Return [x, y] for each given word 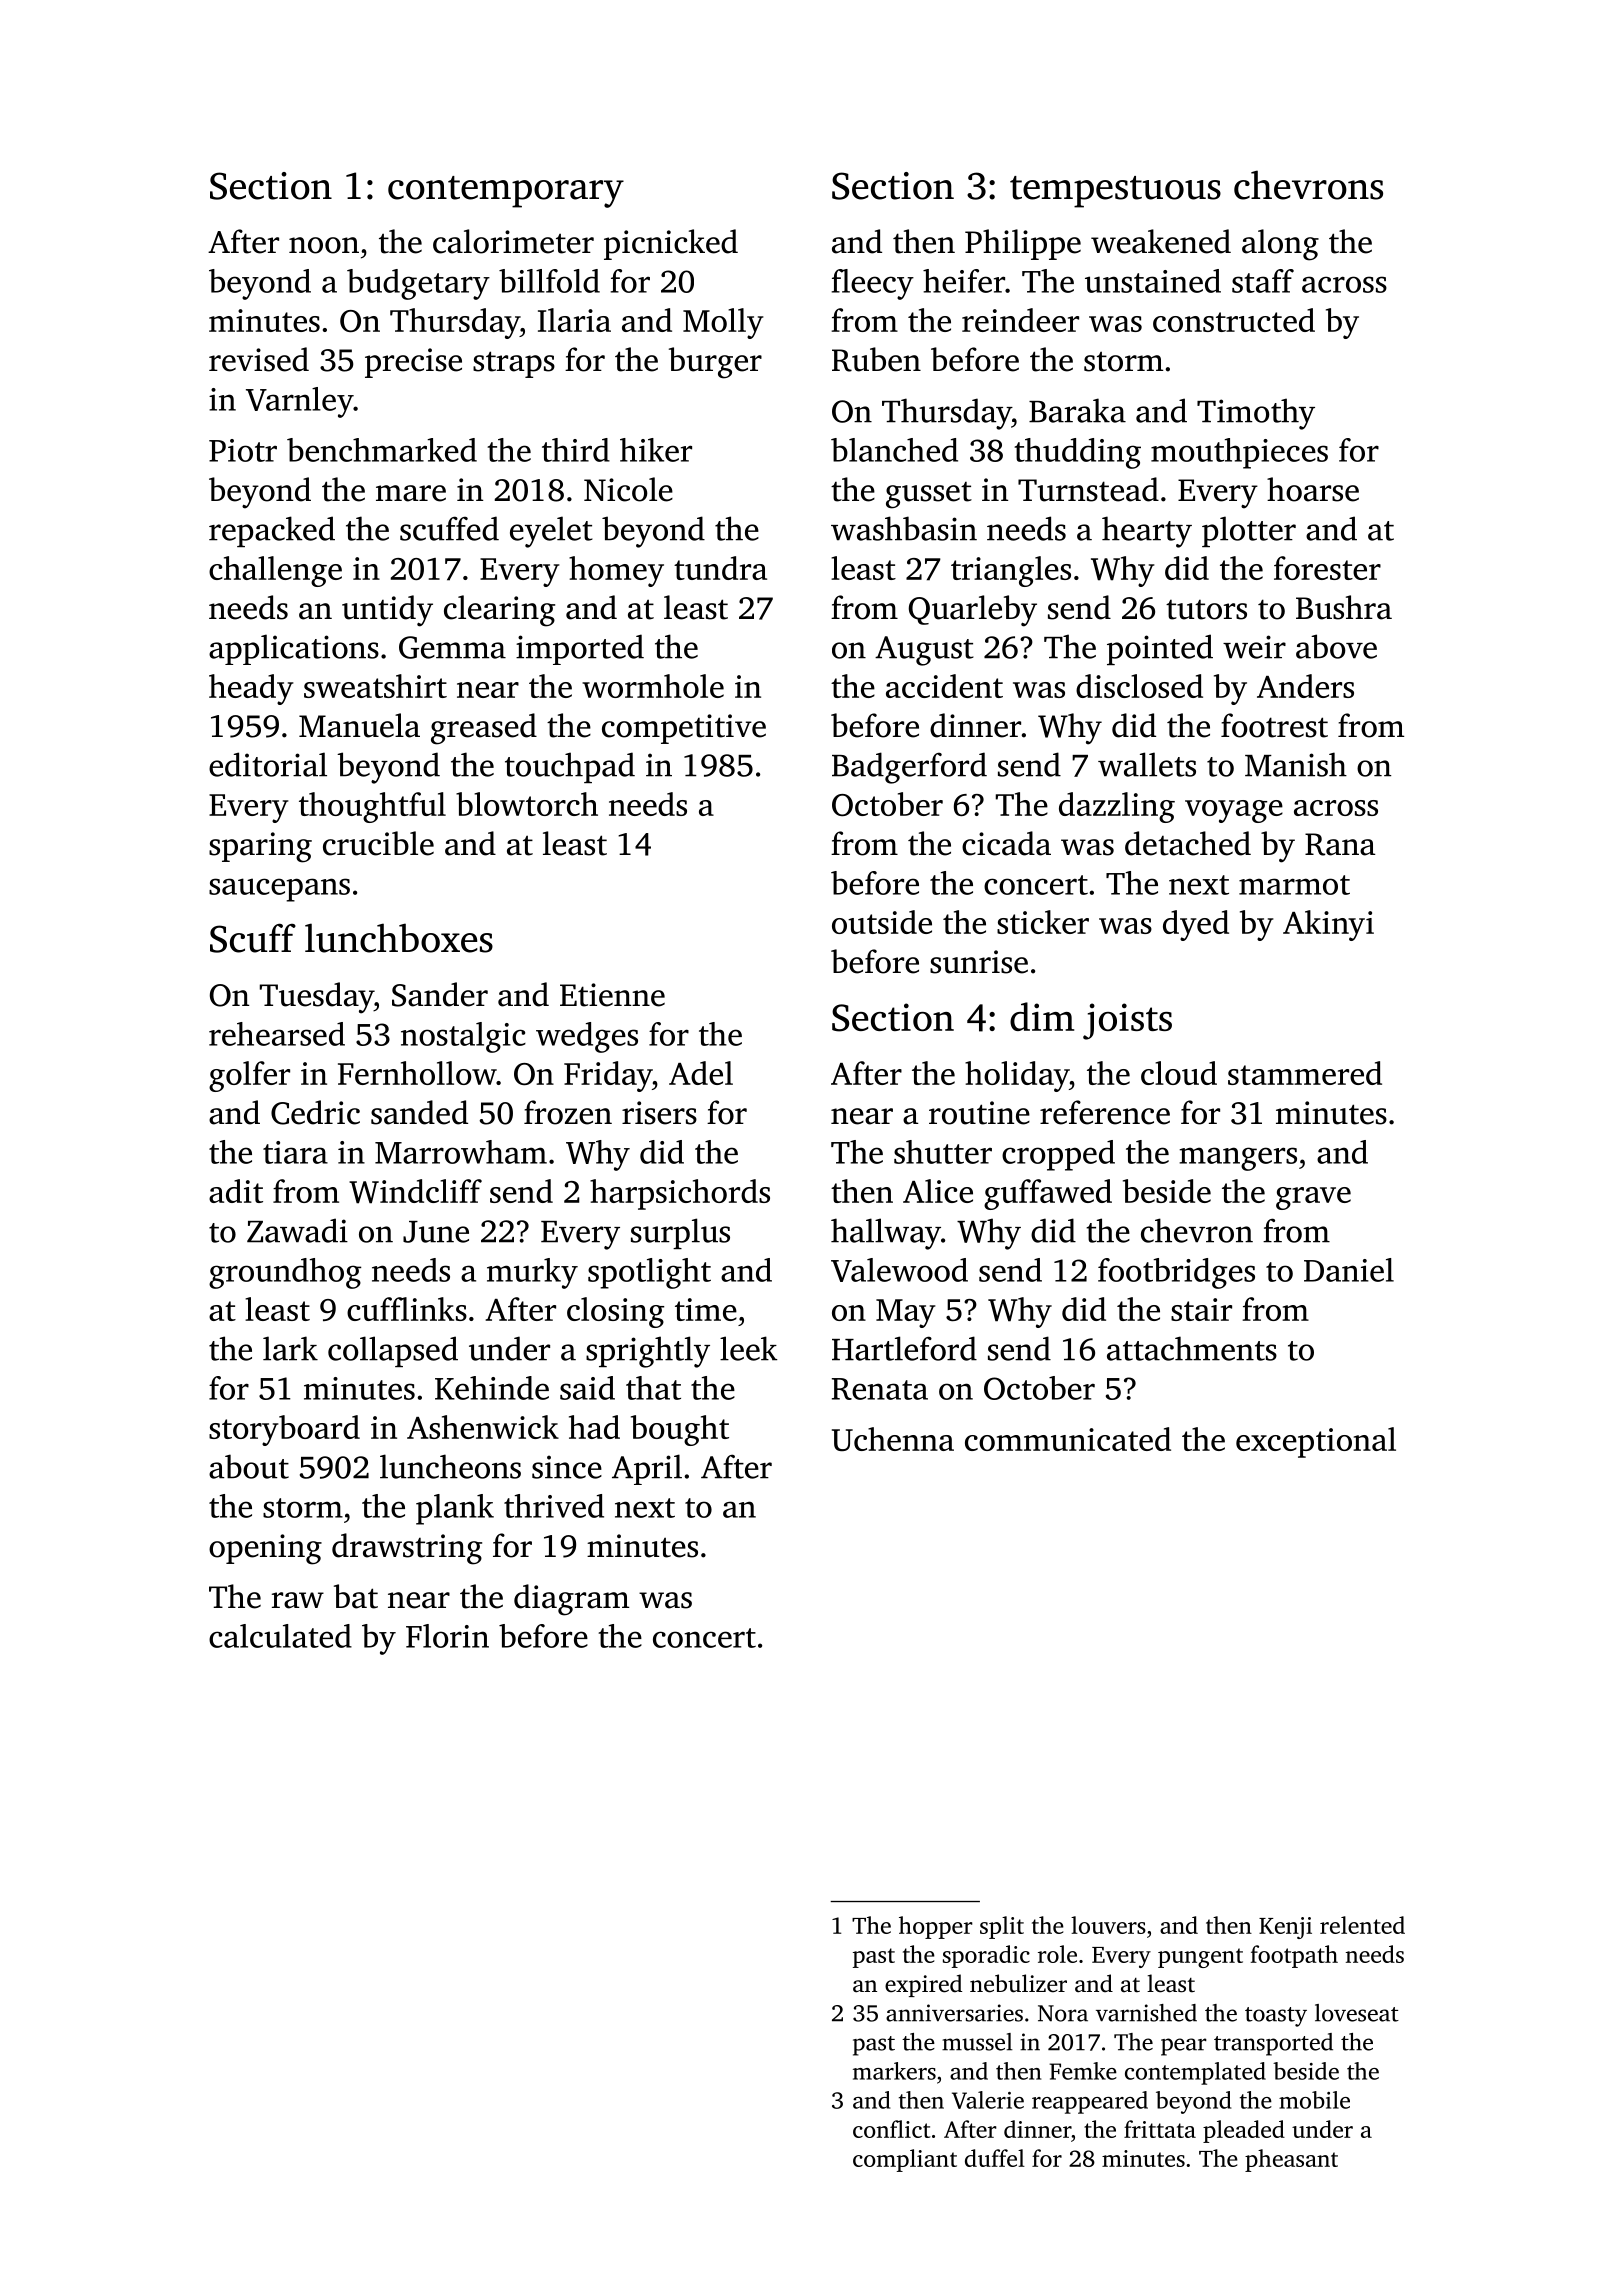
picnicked [671, 244]
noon [324, 245]
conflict [891, 2129]
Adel [701, 1073]
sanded [419, 1112]
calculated [280, 1636]
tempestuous [1115, 192]
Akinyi [1328, 925]
